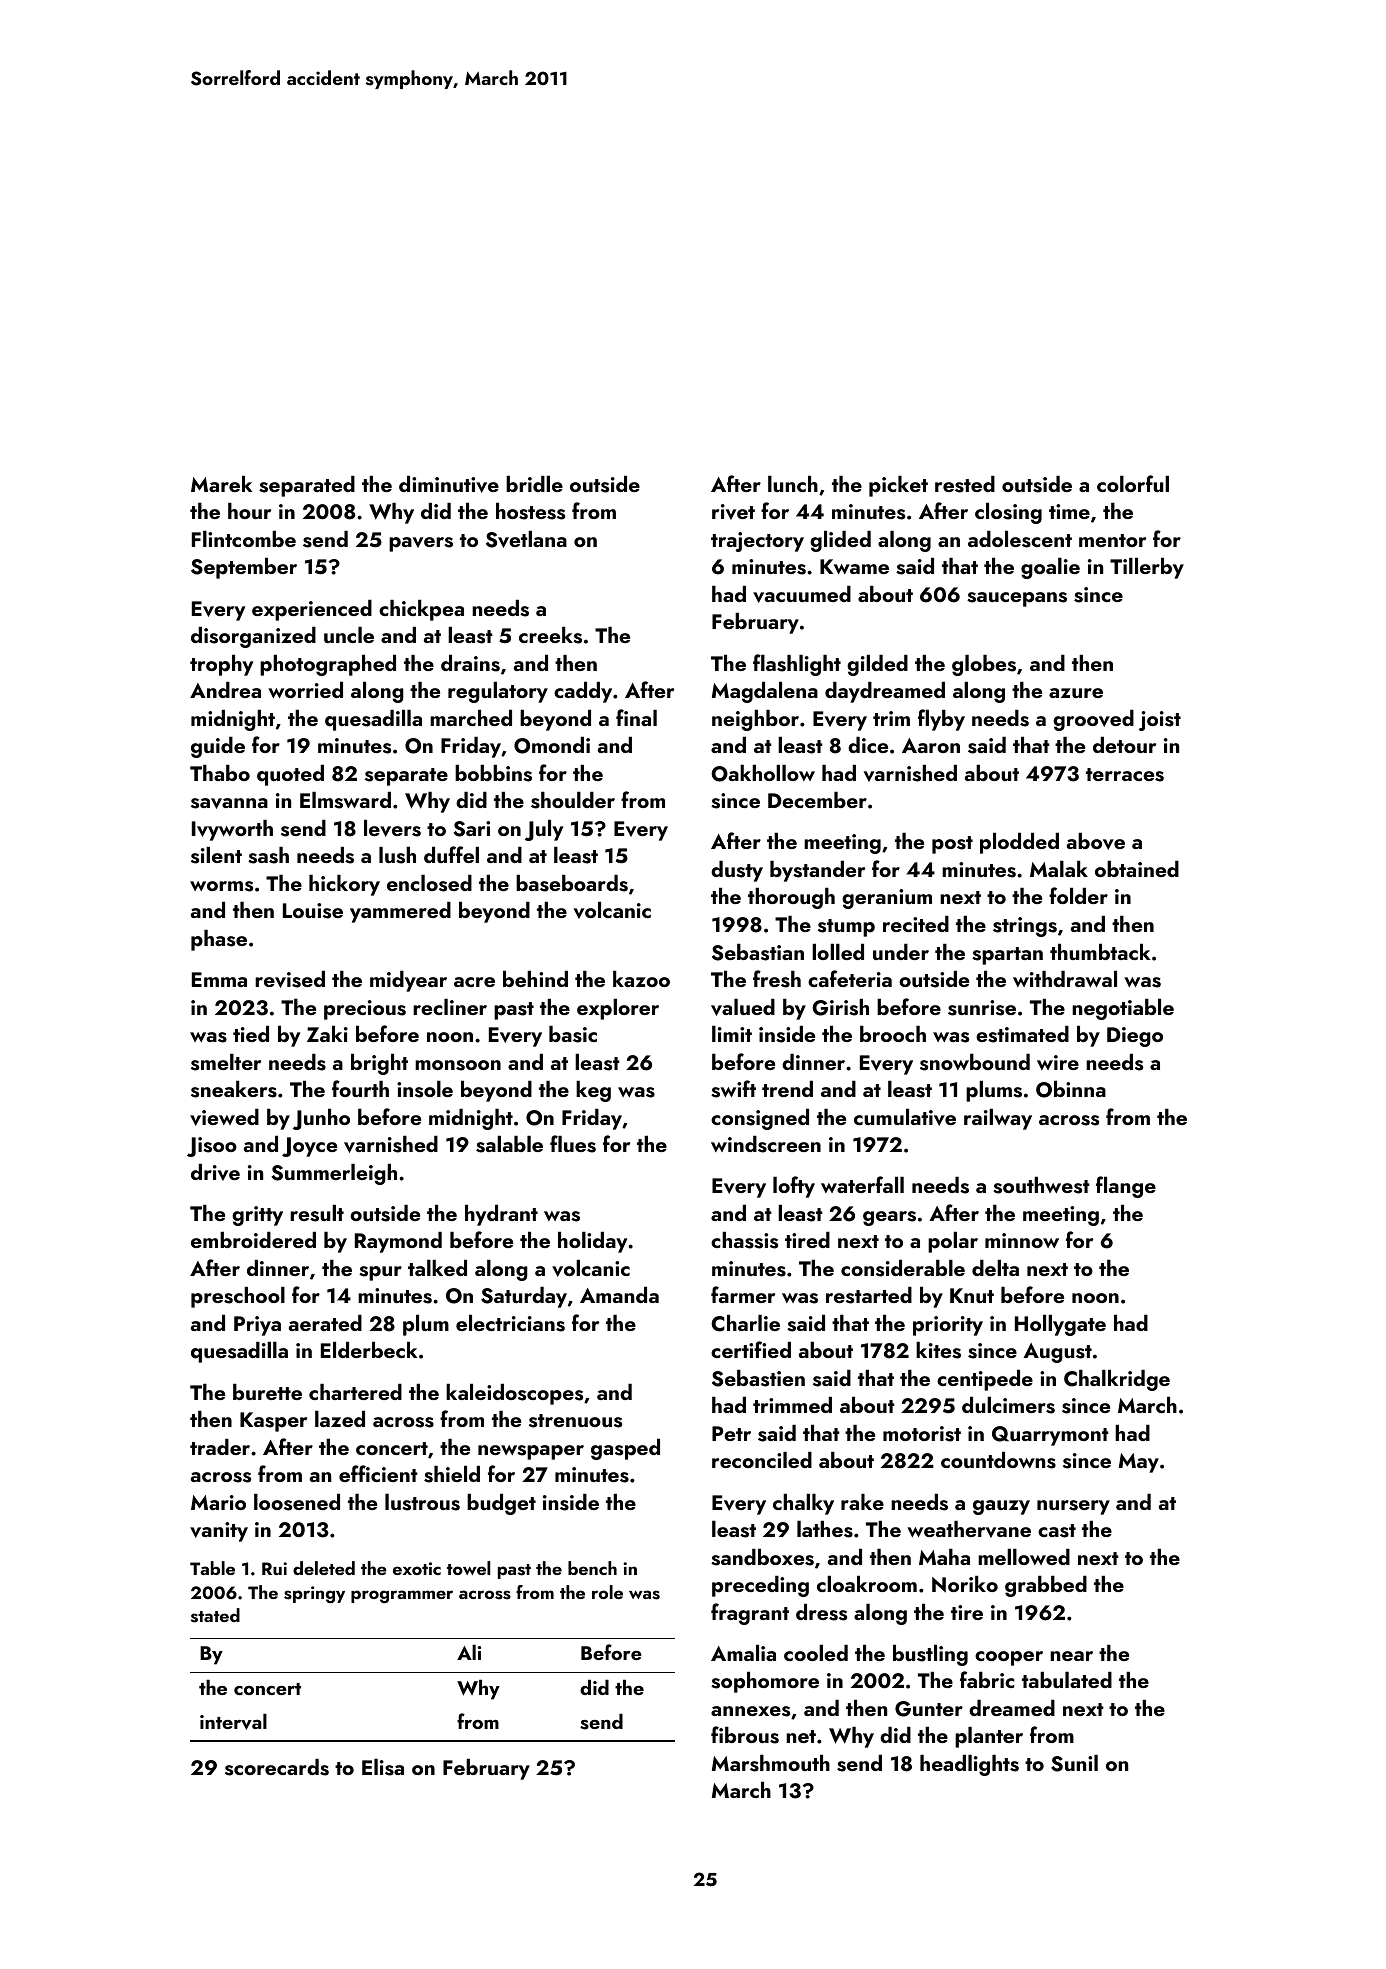 The image size is (1386, 1969). What do you see at coordinates (383, 1767) in the screenshot?
I see `Elisa` at bounding box center [383, 1767].
